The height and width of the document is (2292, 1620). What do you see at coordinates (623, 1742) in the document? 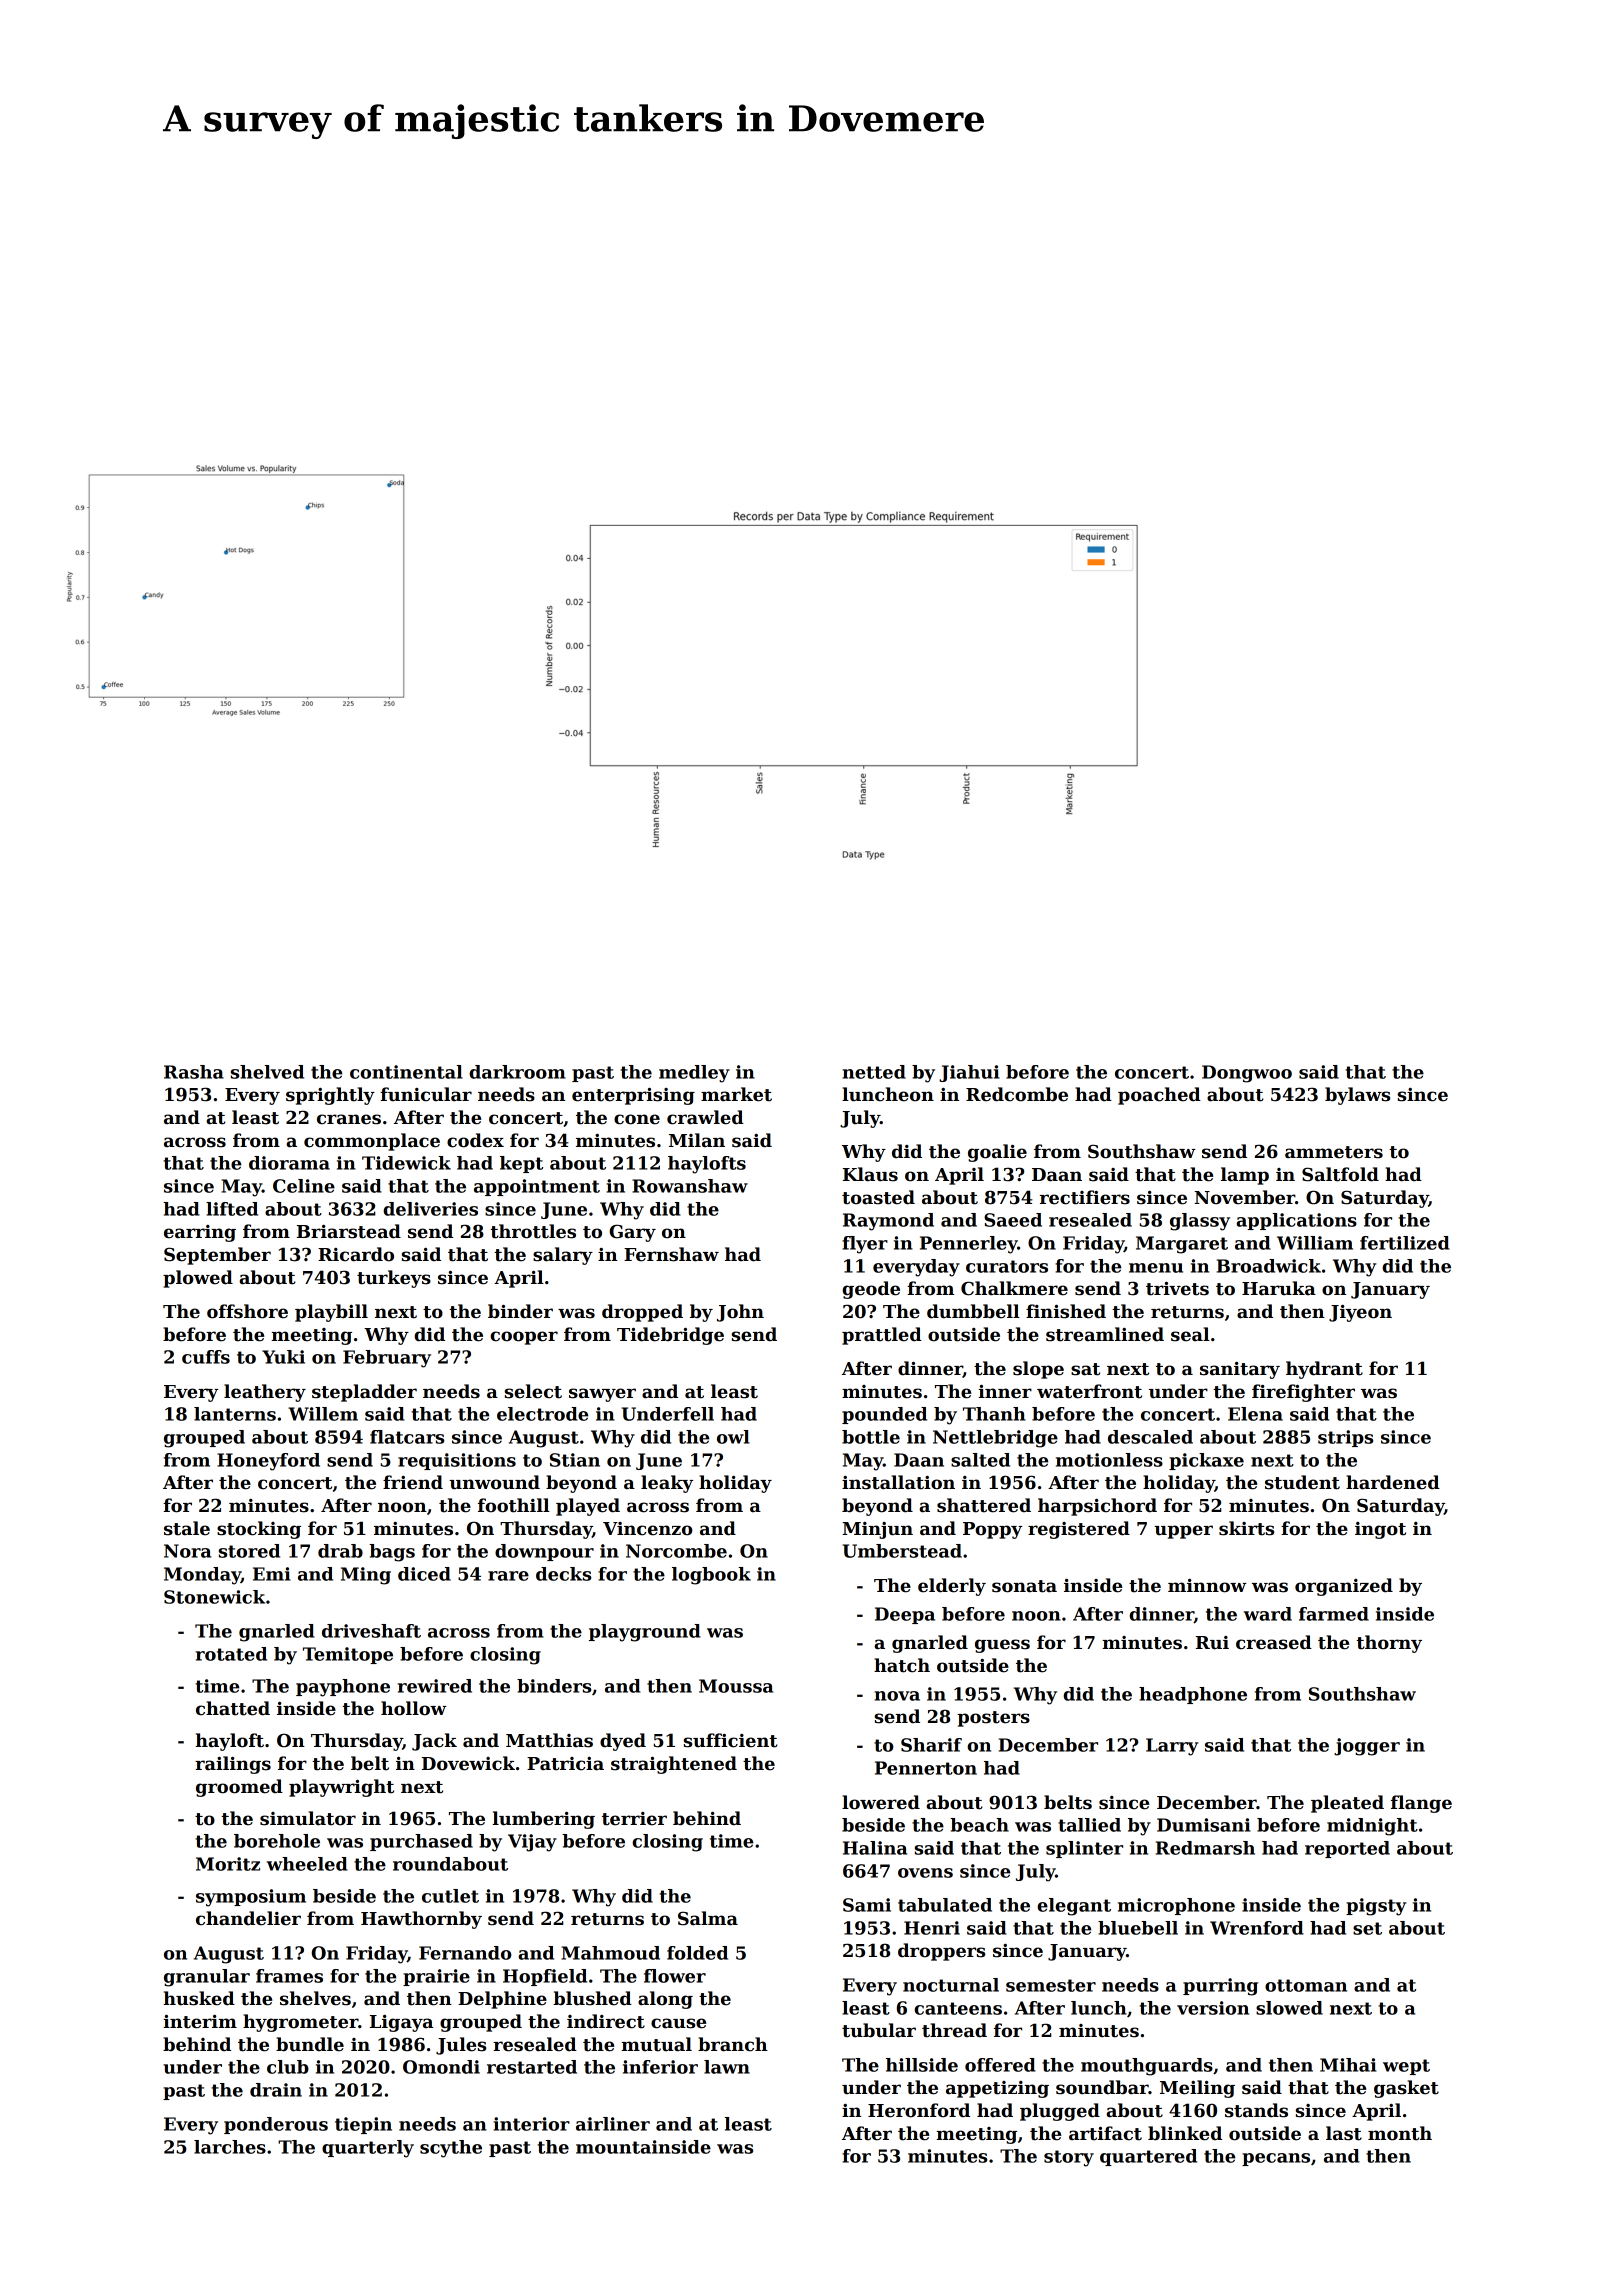
I see `dyed` at bounding box center [623, 1742].
